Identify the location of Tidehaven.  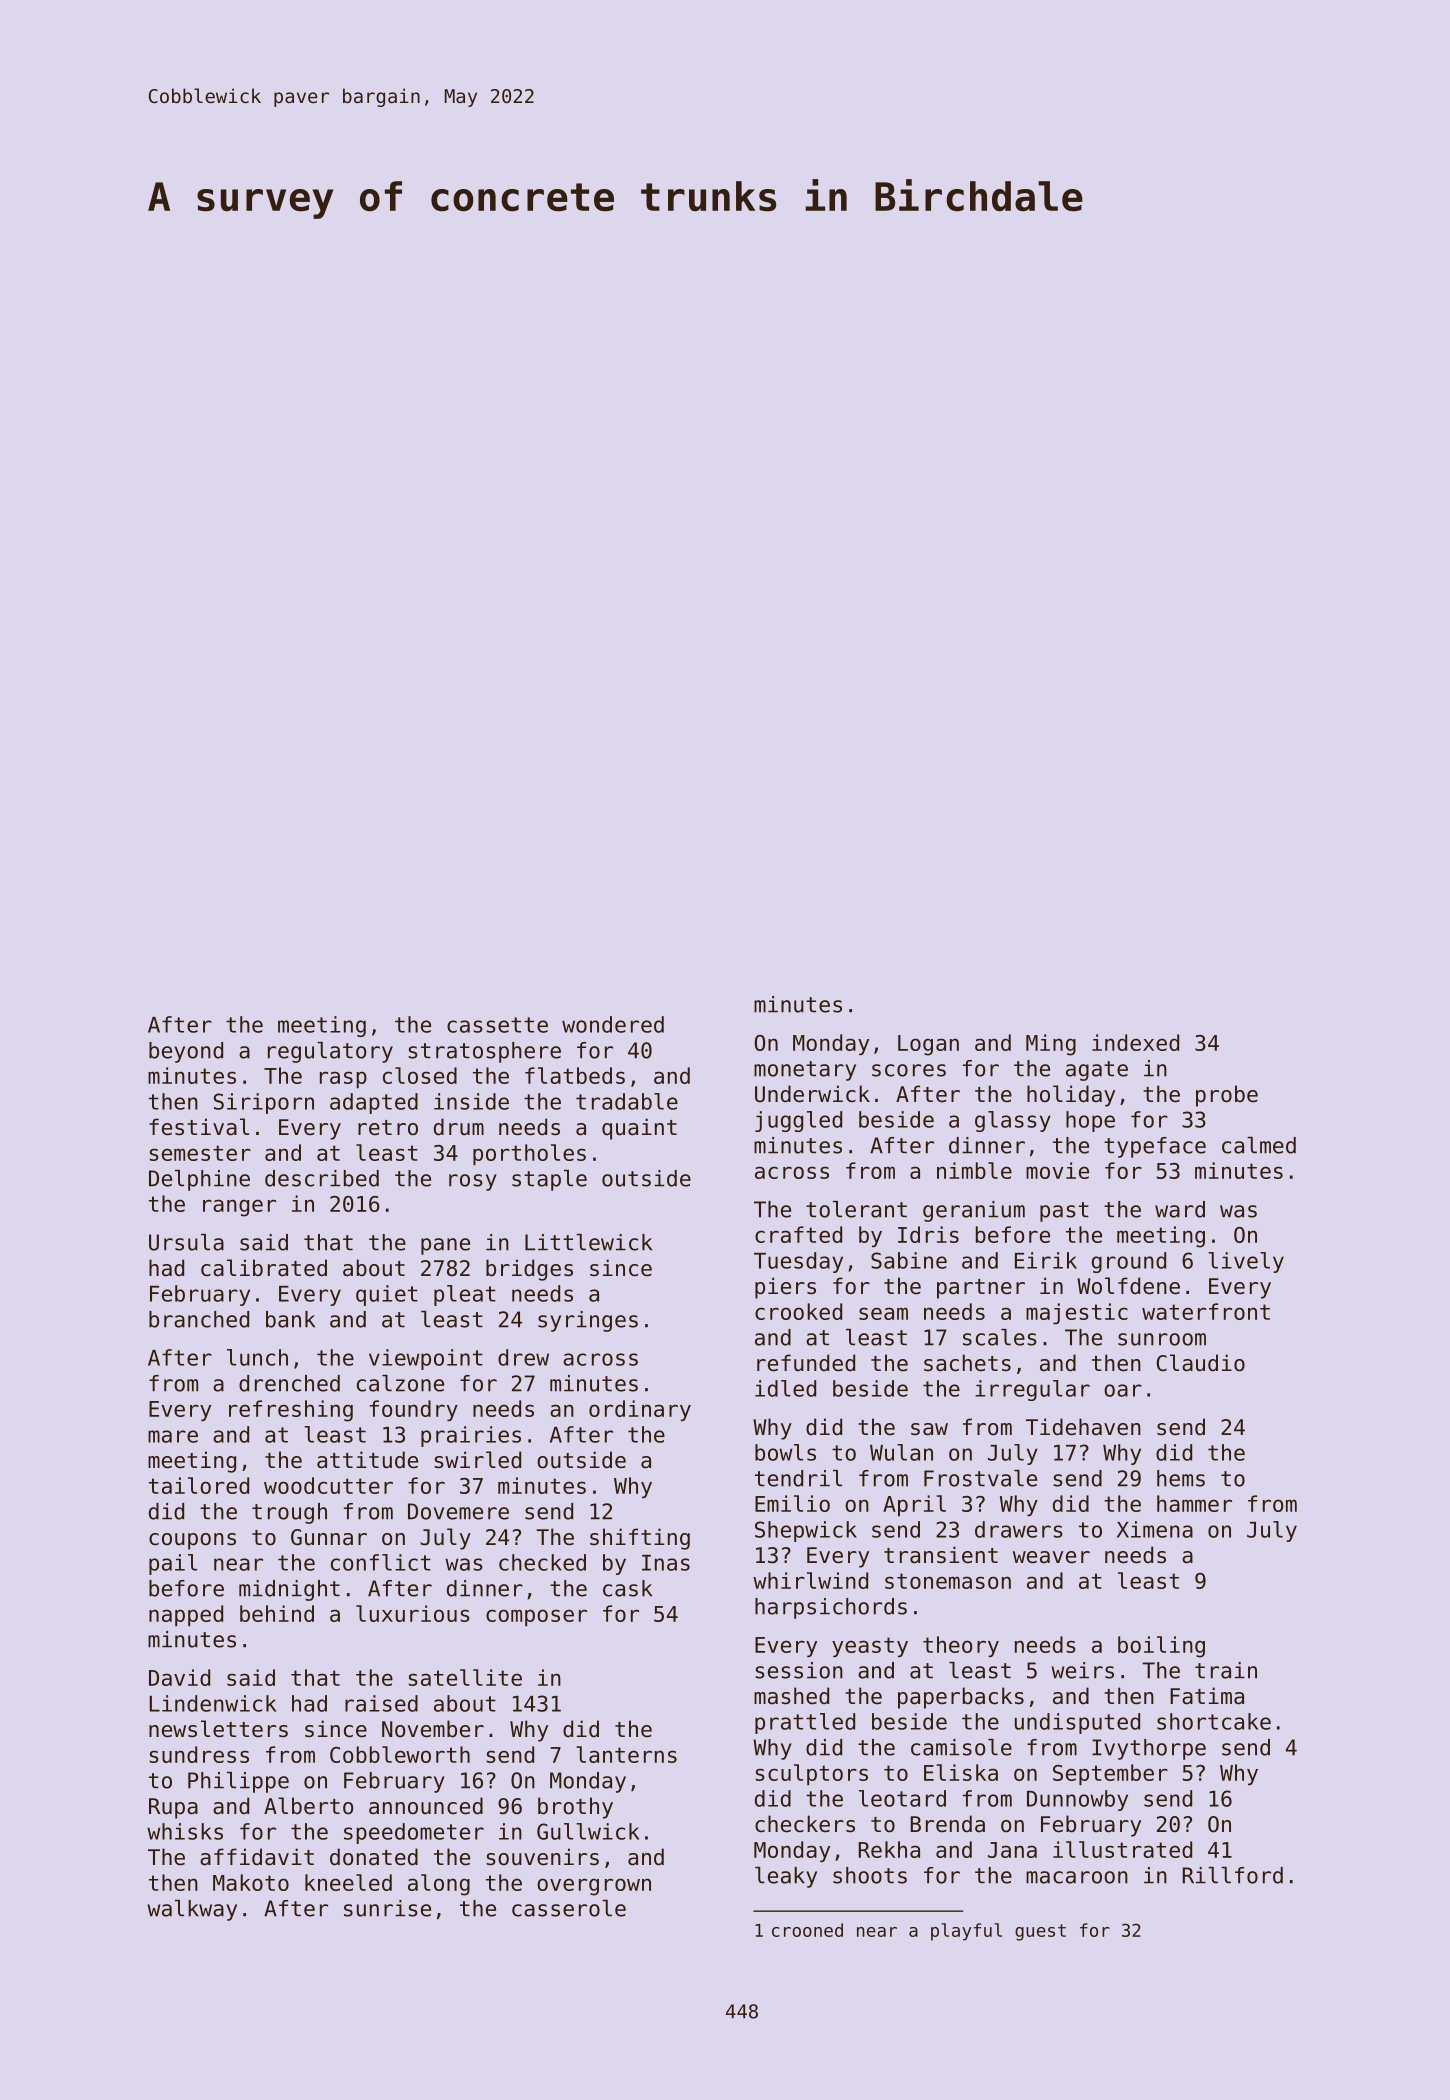
(1083, 1427).
